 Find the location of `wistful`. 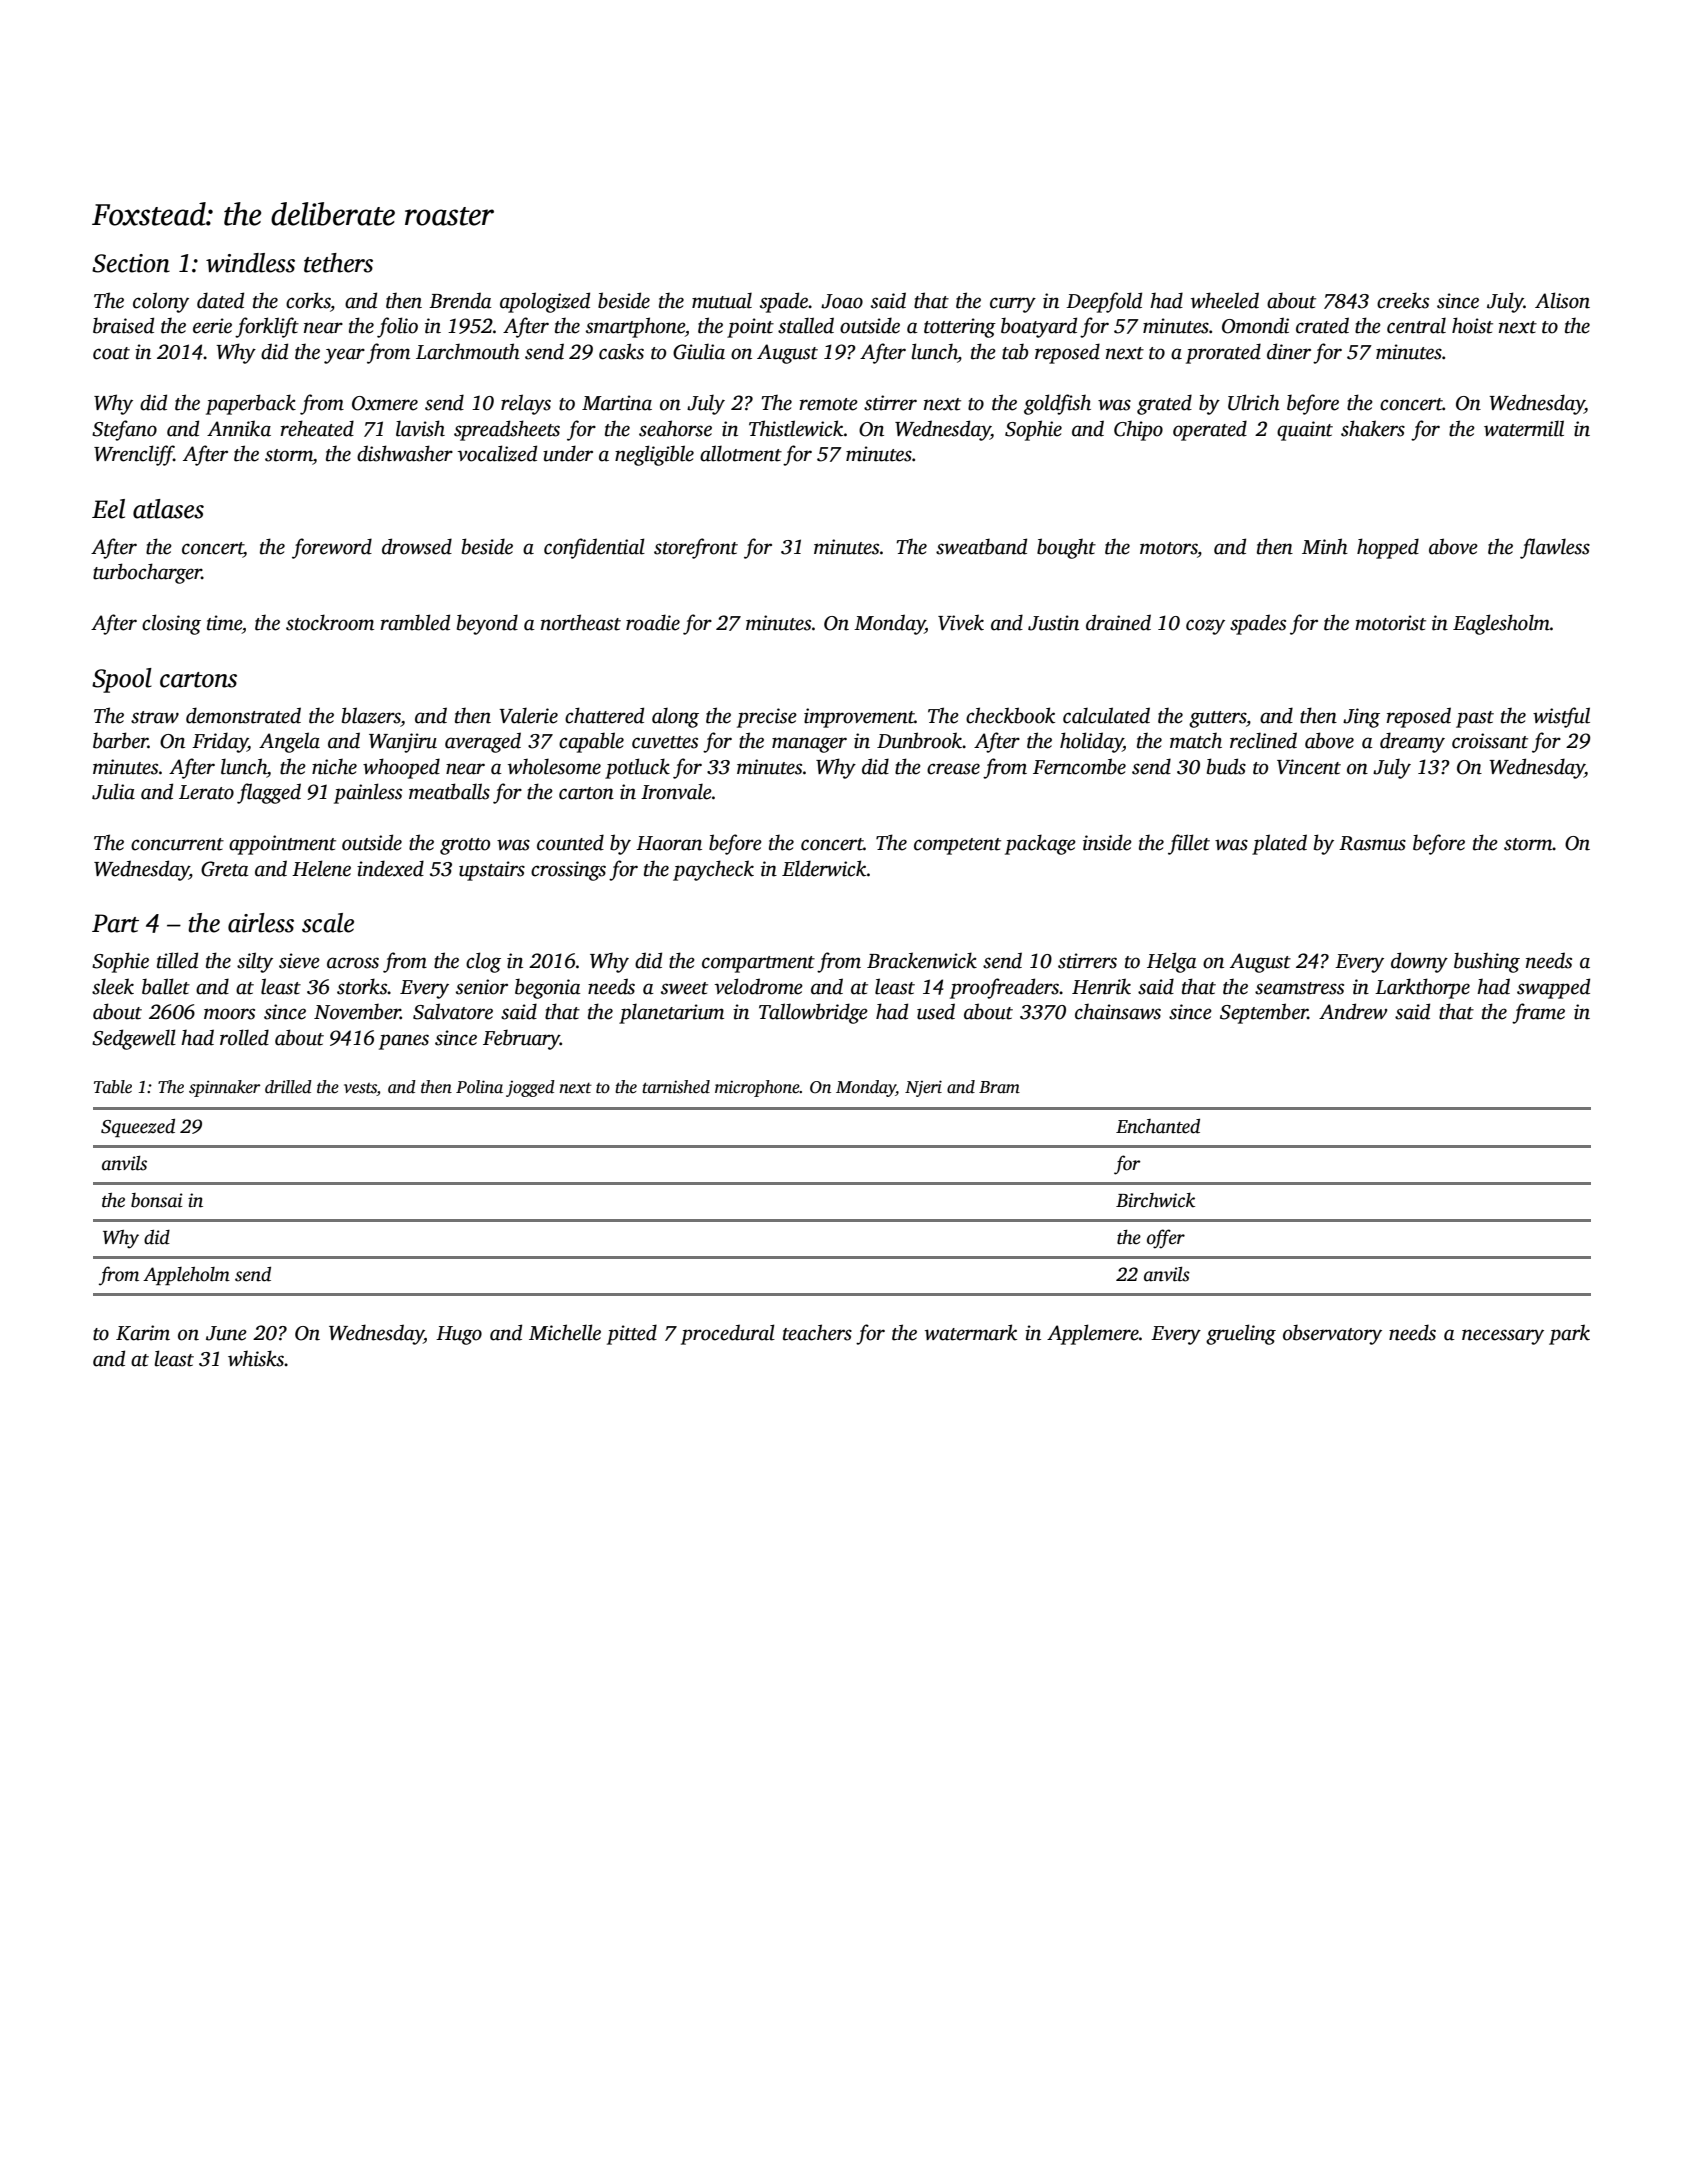

wistful is located at coordinates (1561, 717).
